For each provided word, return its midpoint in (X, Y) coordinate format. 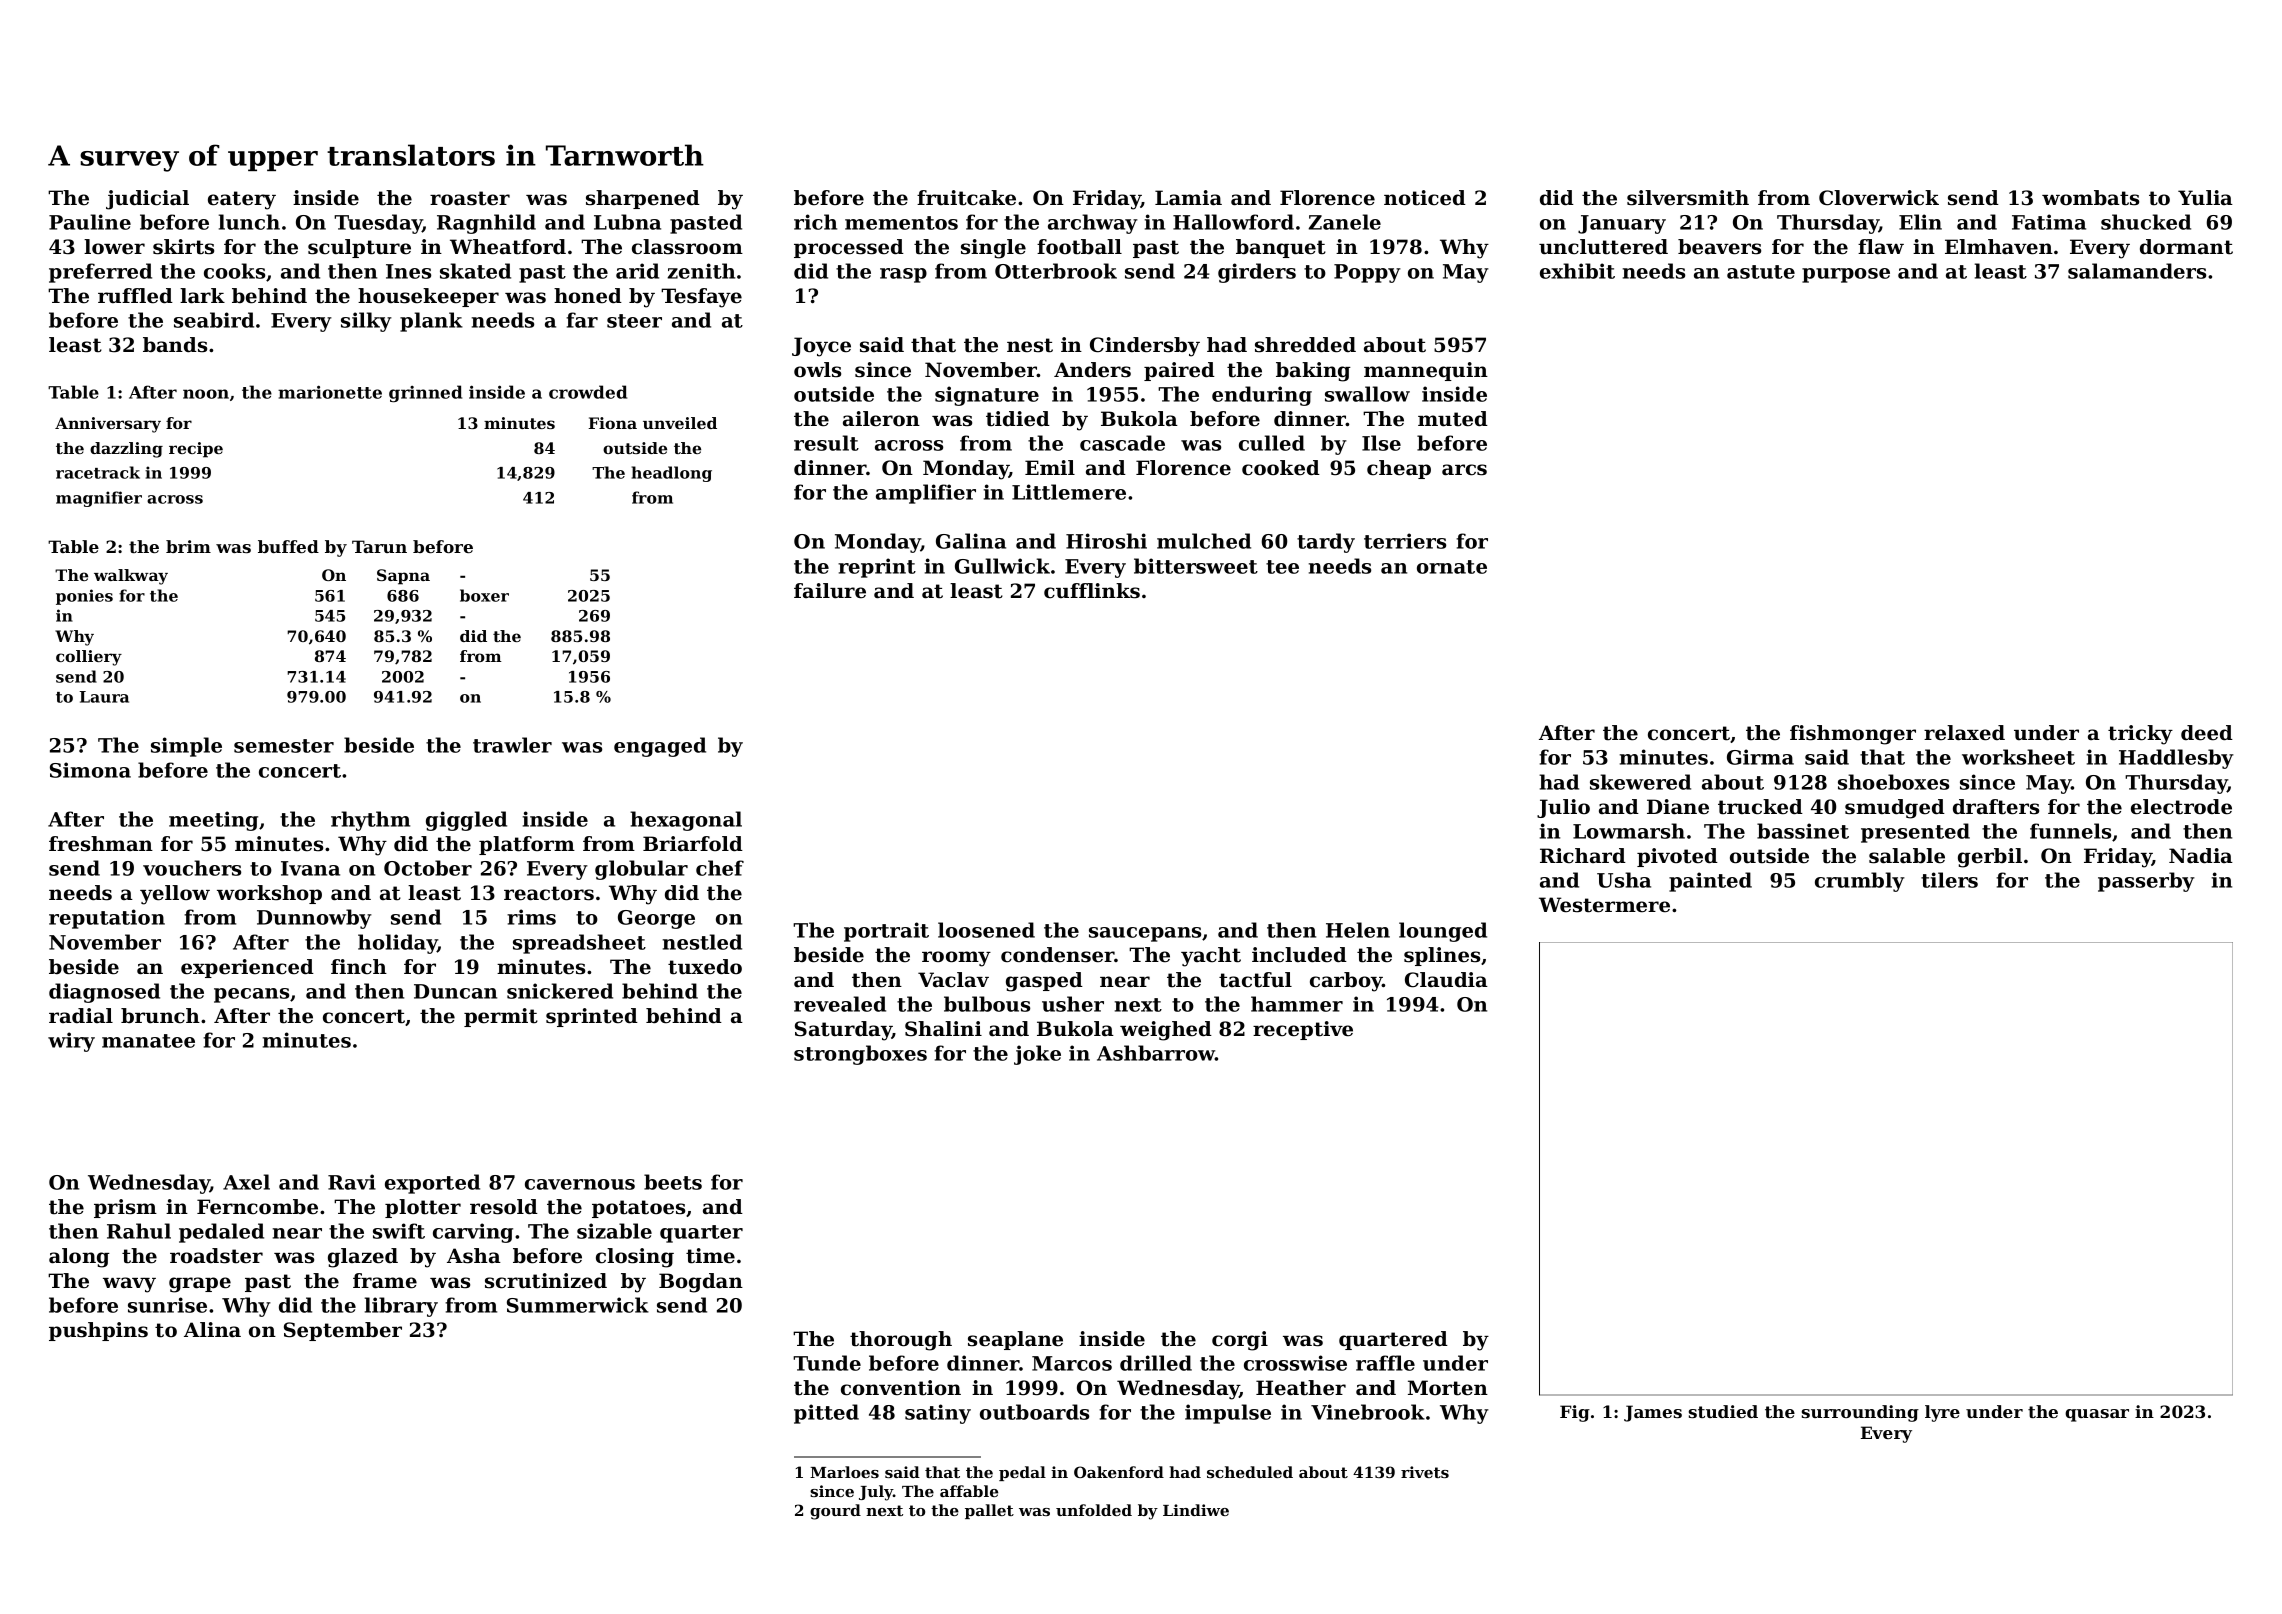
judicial (147, 200)
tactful (1255, 980)
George (656, 919)
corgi (1240, 1341)
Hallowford (1233, 222)
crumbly (1860, 882)
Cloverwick (1879, 198)
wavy (129, 1285)
